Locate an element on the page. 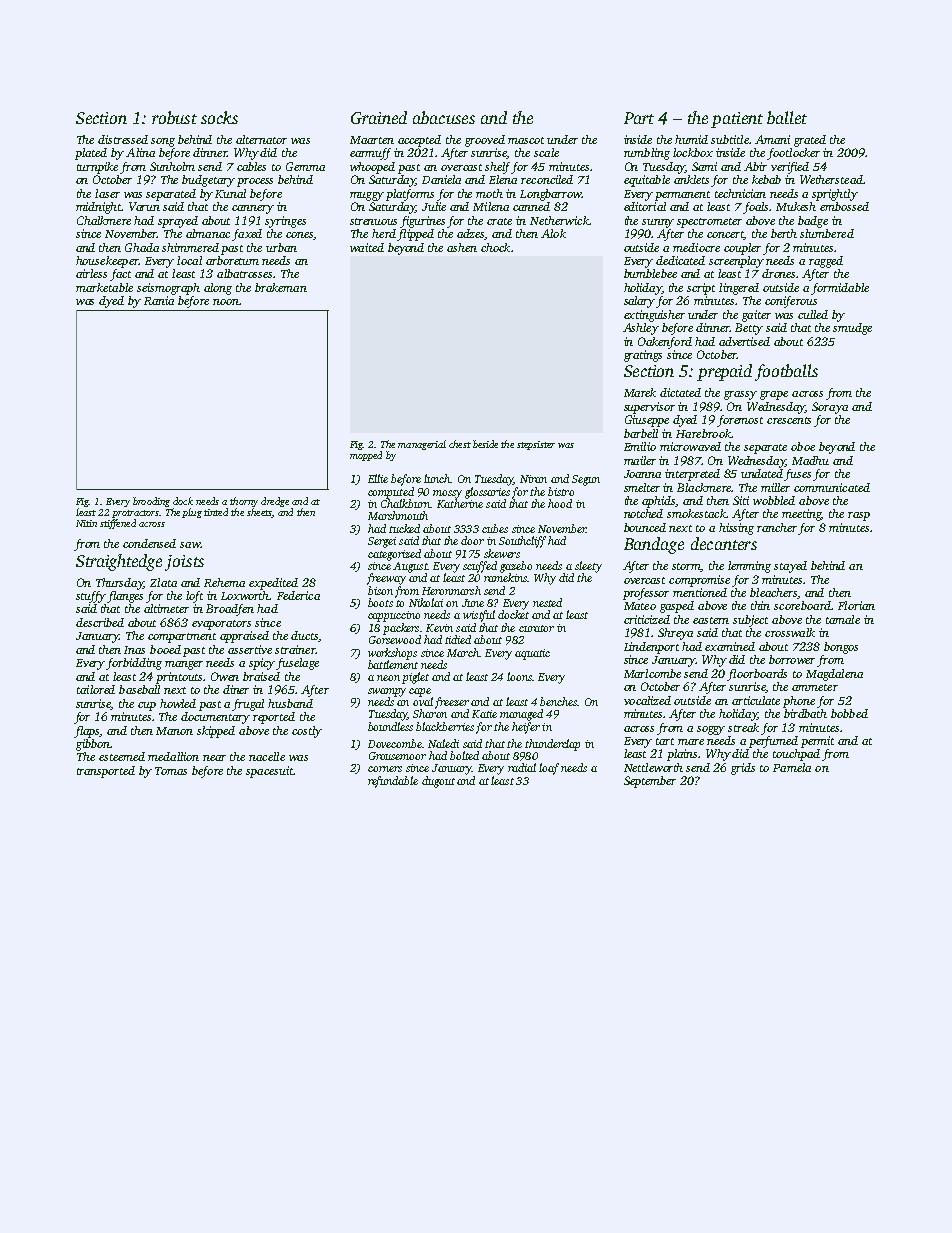 This page has height=1233, width=952. tamale is located at coordinates (843, 619).
